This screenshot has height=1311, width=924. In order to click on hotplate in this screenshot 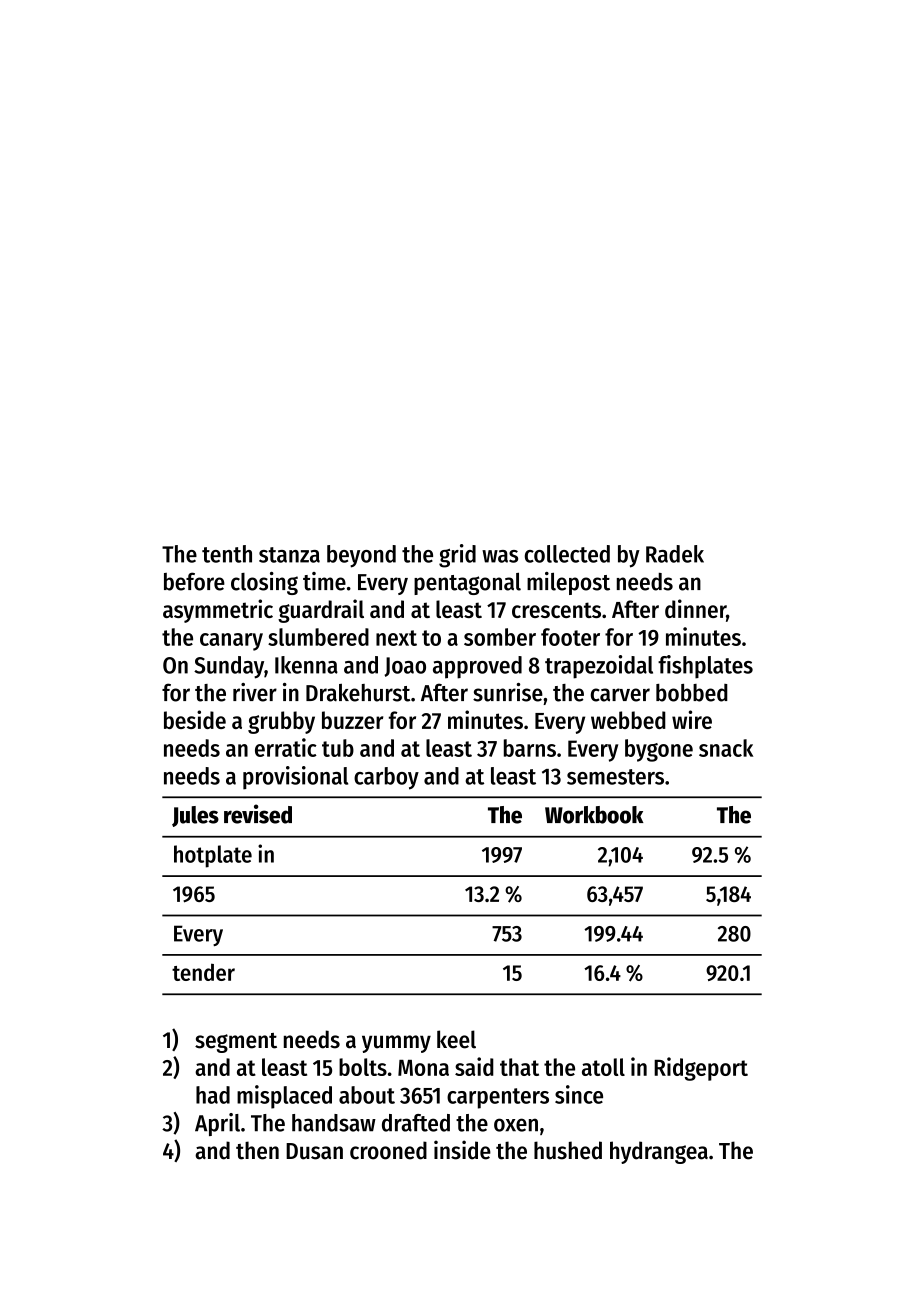, I will do `click(213, 856)`.
